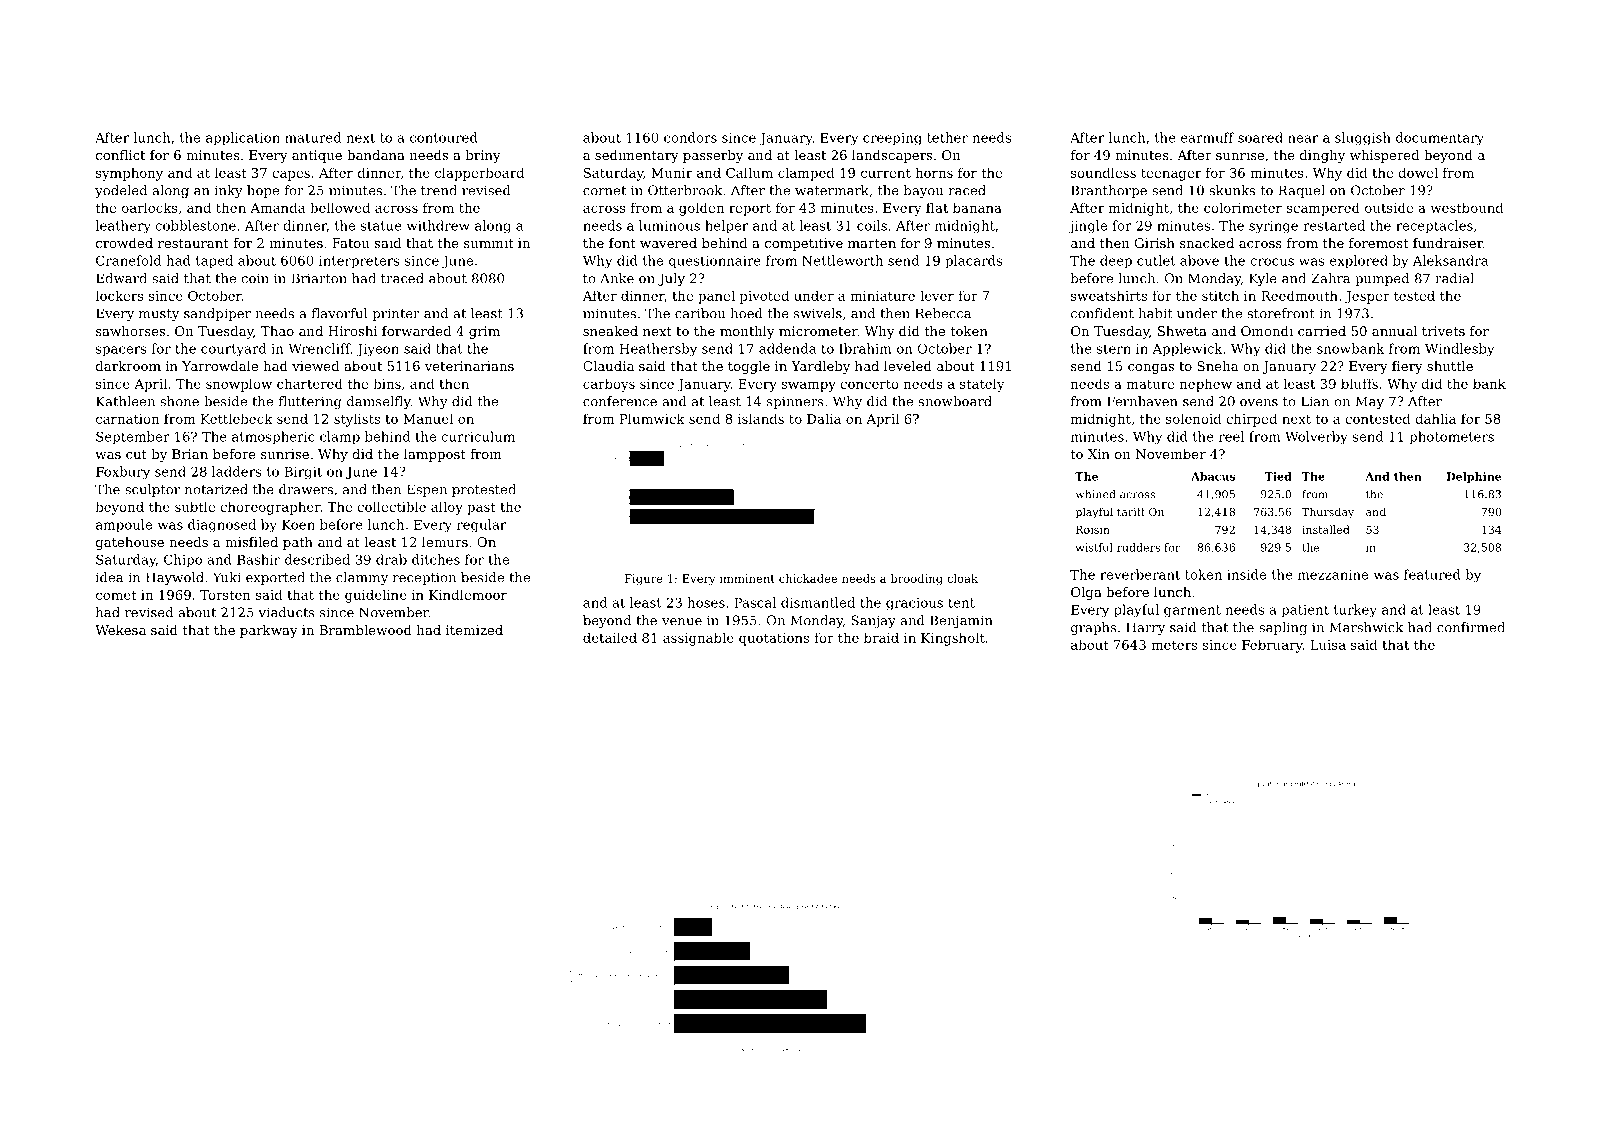  I want to click on Branthorpe, so click(1109, 191).
